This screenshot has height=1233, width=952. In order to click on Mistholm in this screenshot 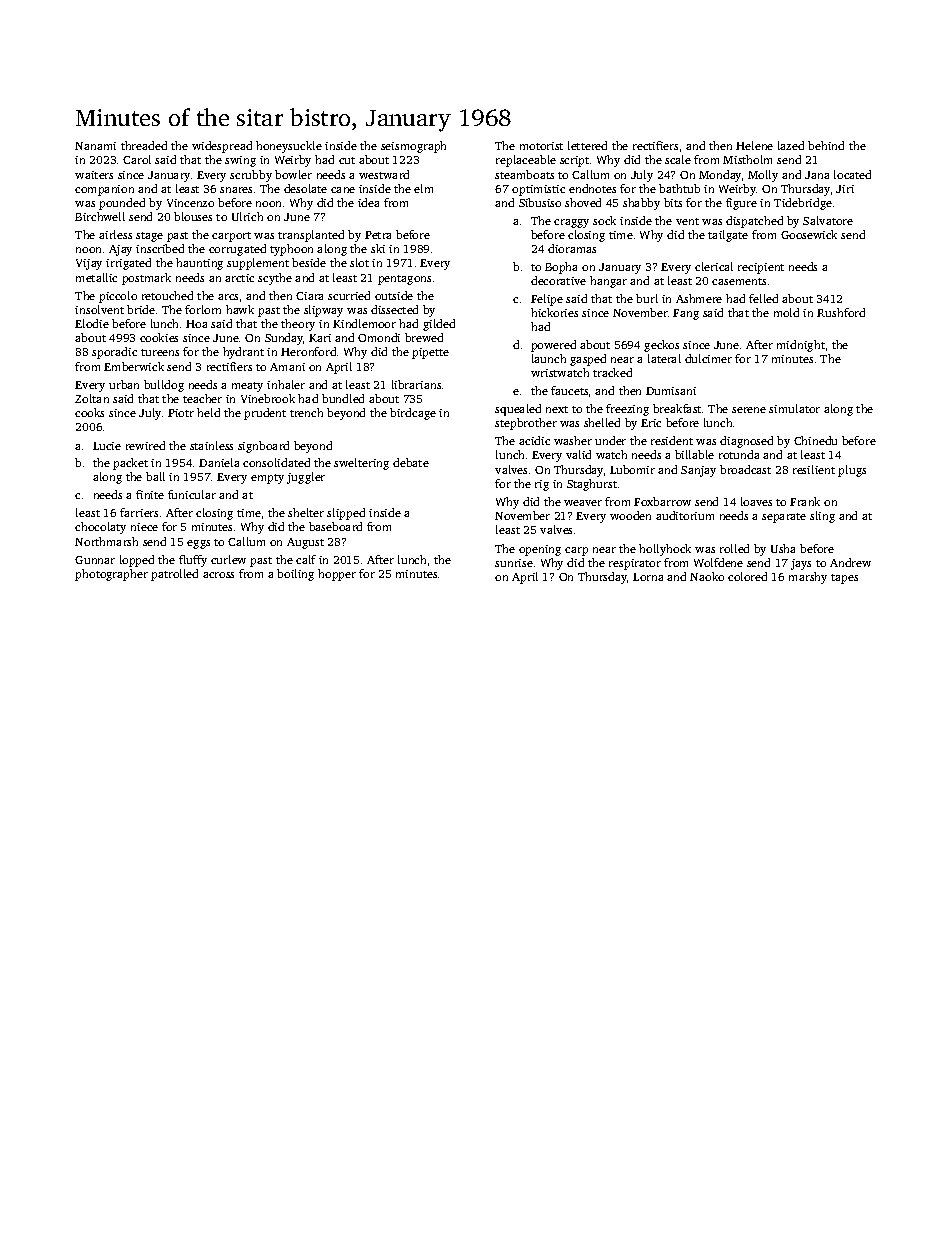, I will do `click(747, 159)`.
